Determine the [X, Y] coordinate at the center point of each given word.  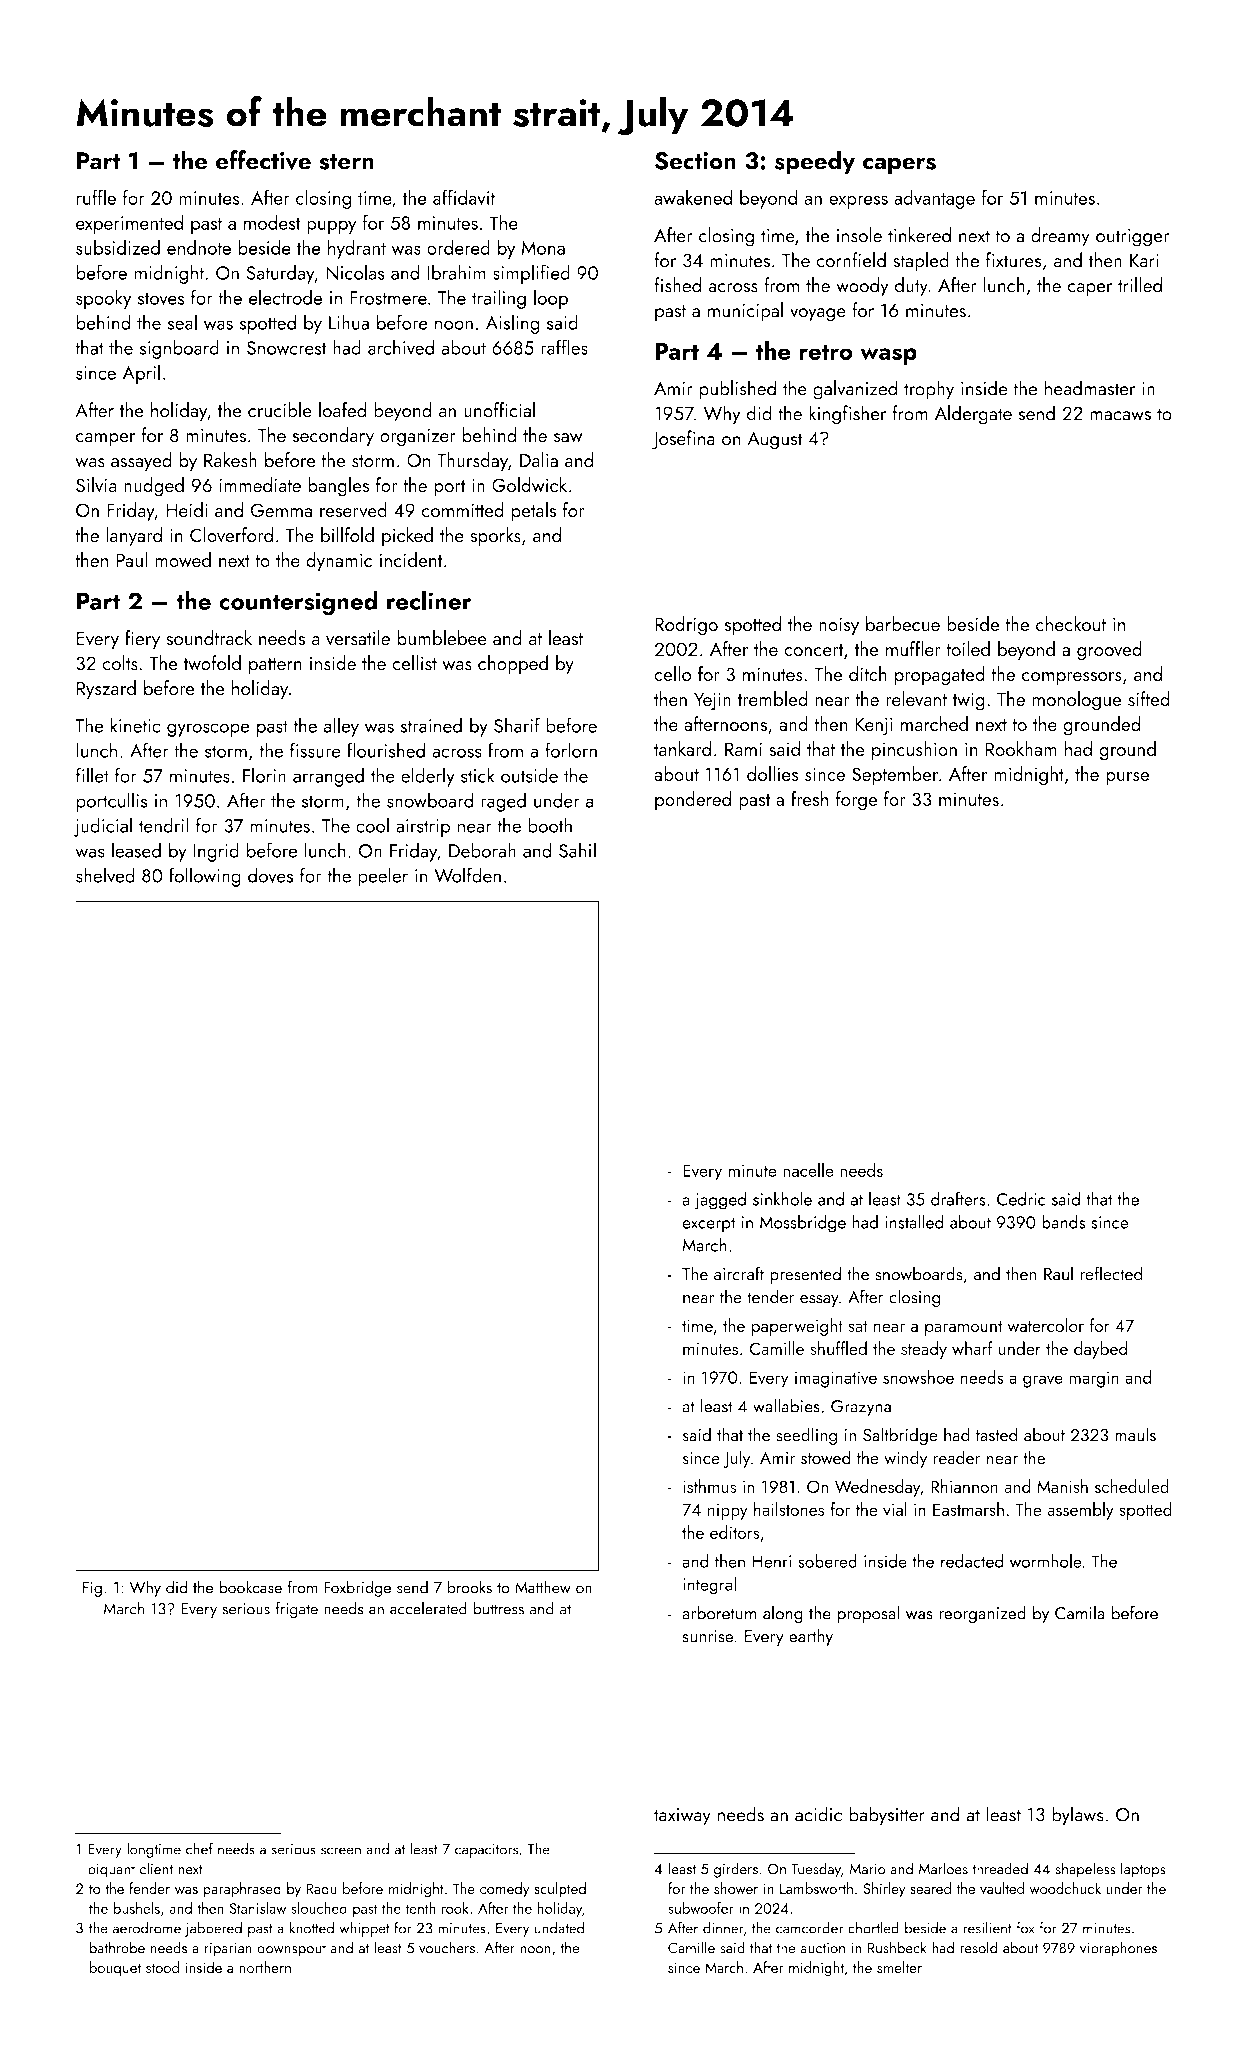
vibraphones [1118, 1949]
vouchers [447, 1947]
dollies [773, 773]
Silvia [96, 485]
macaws [1120, 416]
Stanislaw [257, 1908]
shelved [105, 875]
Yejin [712, 701]
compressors [1072, 679]
